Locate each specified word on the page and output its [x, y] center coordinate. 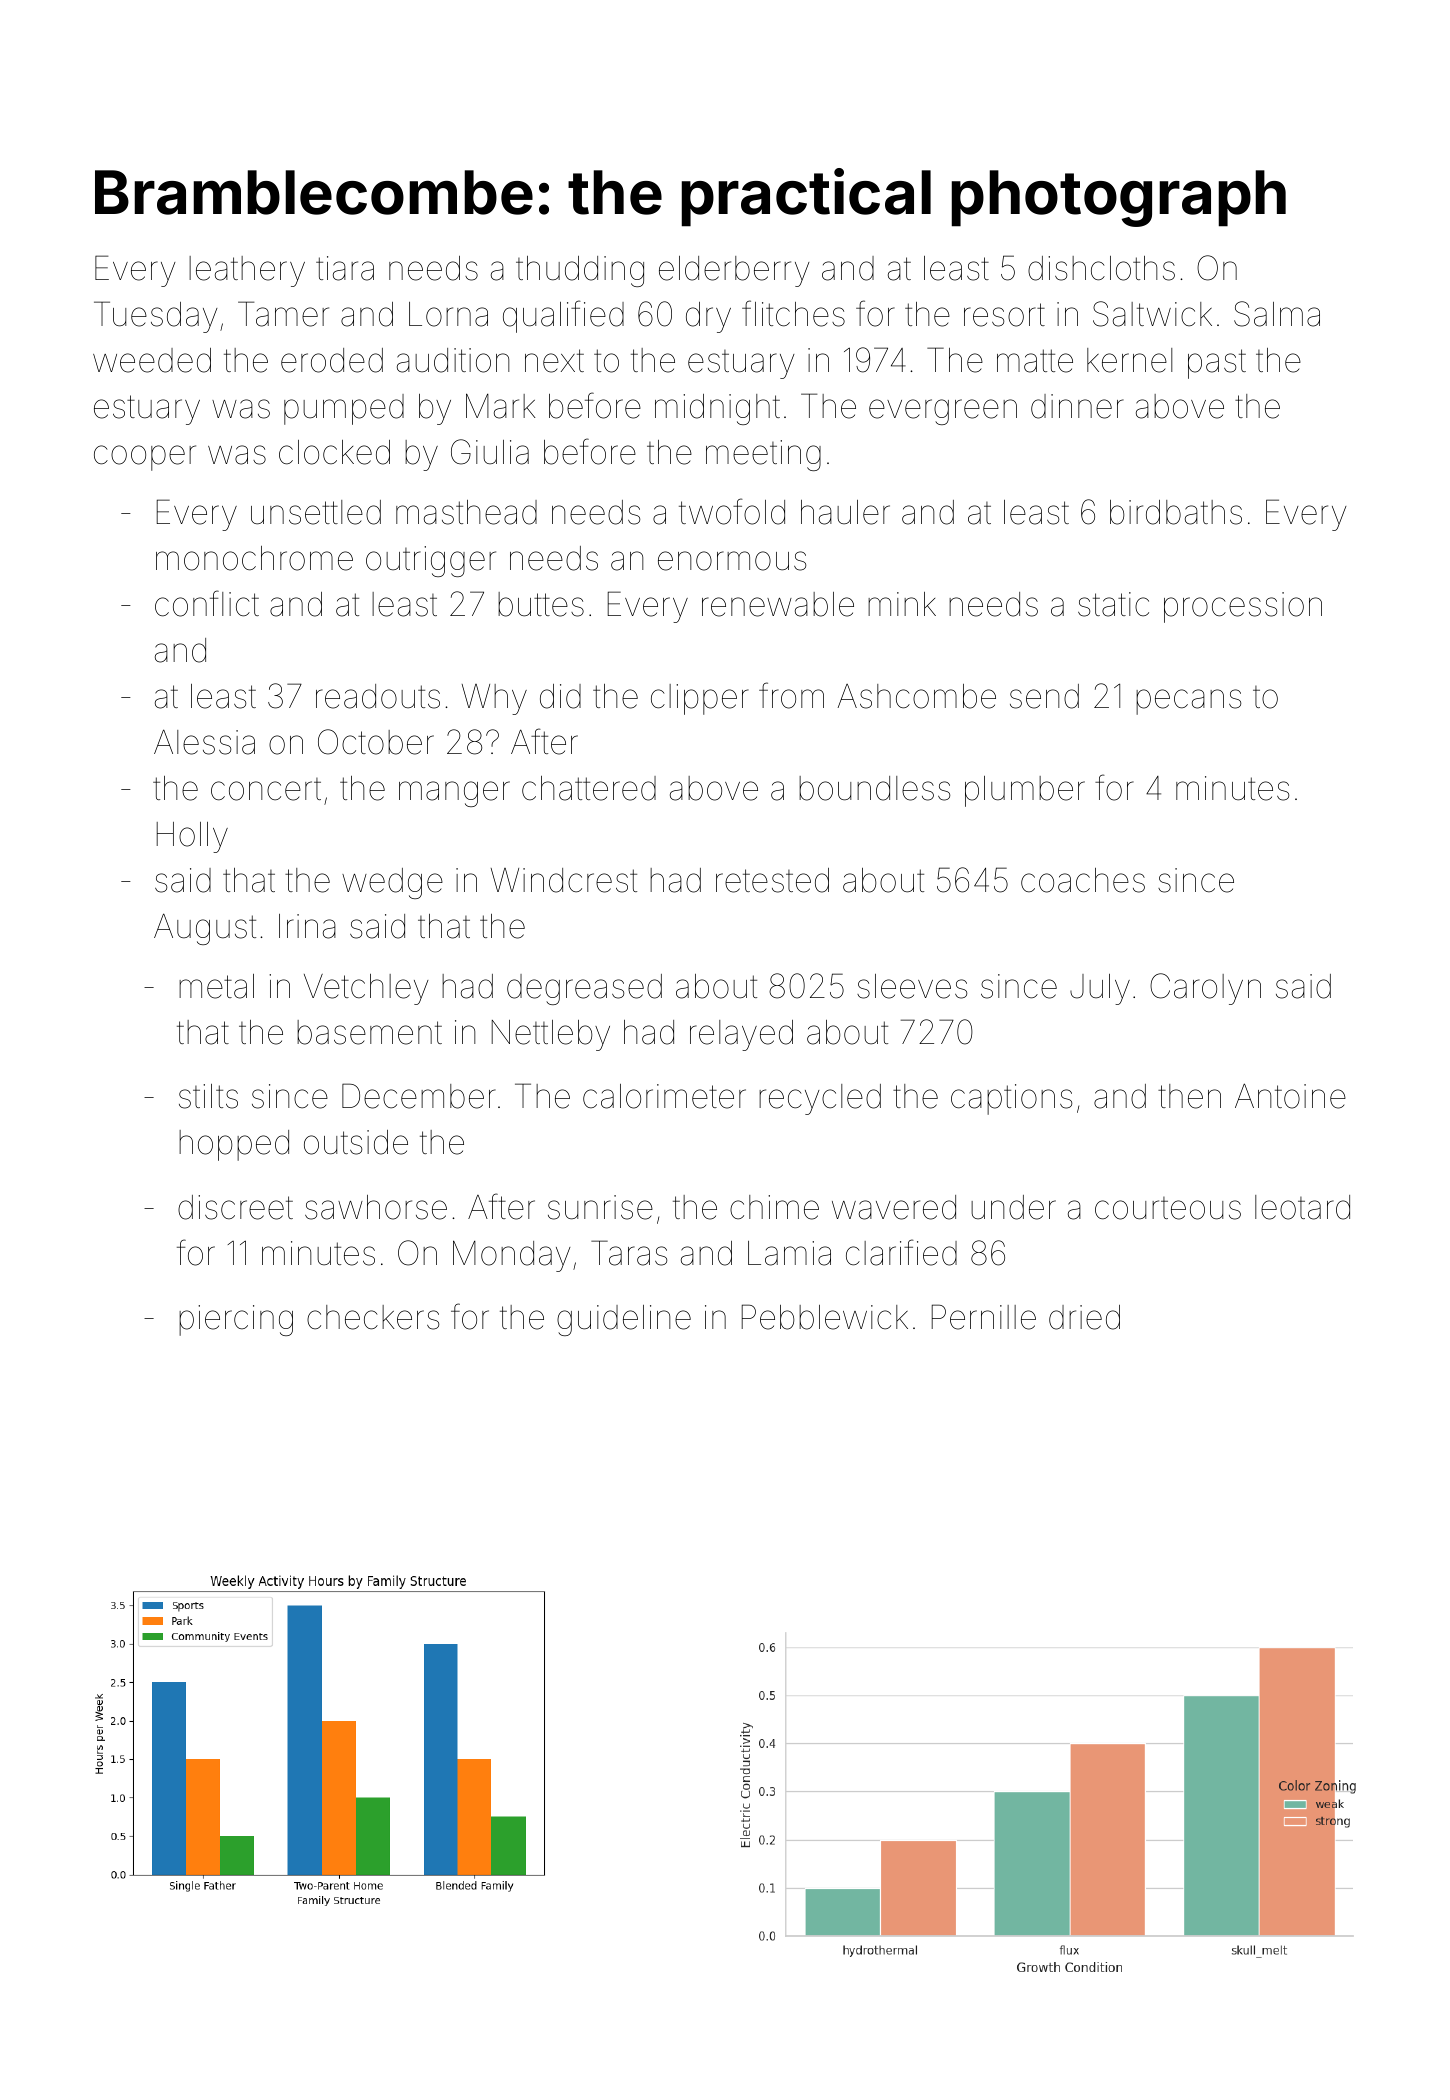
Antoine [1290, 1096]
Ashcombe [917, 696]
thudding [580, 271]
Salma [1277, 314]
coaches [1083, 880]
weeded [152, 360]
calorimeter [664, 1096]
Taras [629, 1253]
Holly [192, 837]
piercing [236, 1320]
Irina [307, 926]
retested [772, 880]
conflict [207, 603]
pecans [1188, 702]
